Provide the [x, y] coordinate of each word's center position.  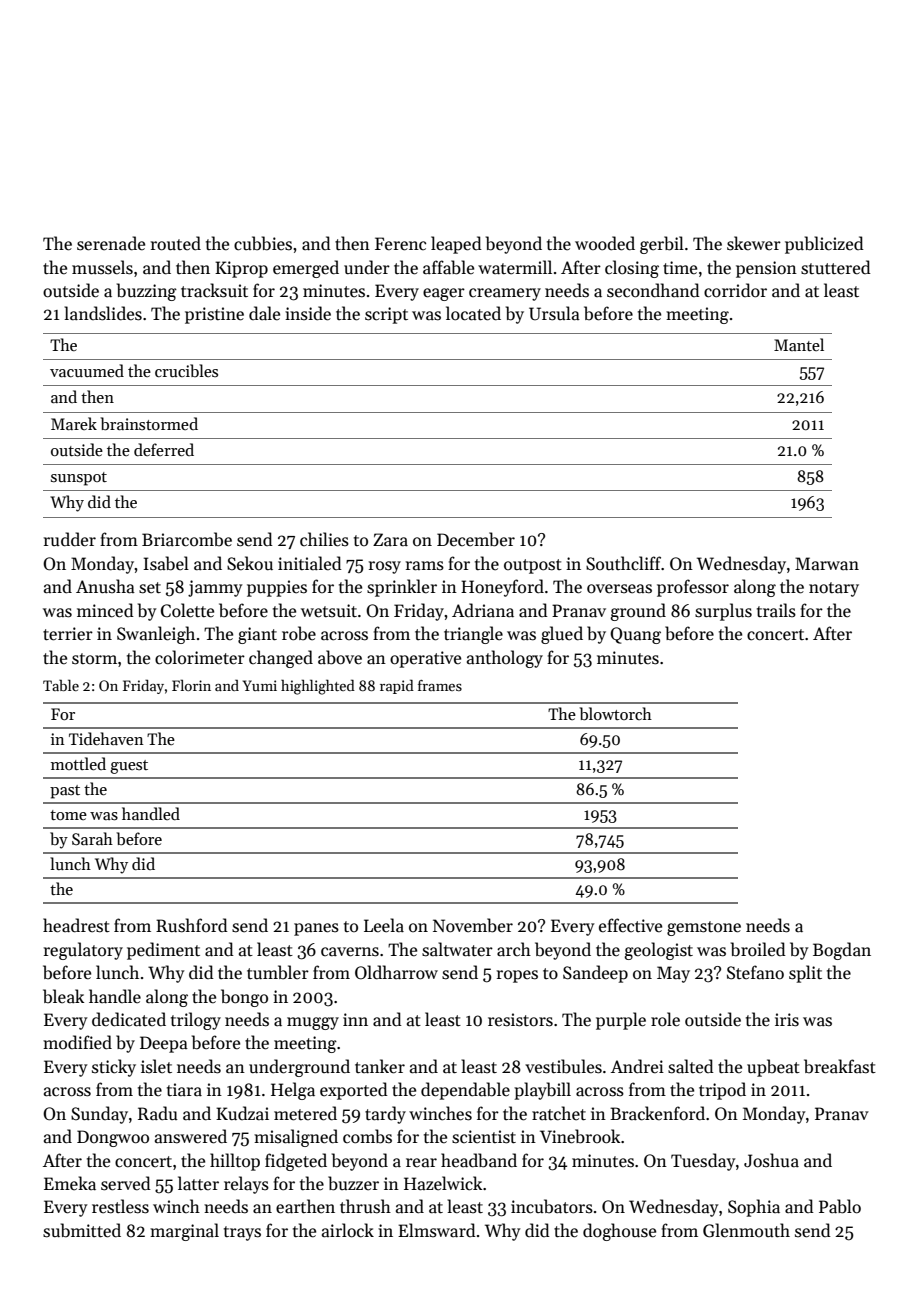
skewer [754, 243]
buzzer [353, 1183]
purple [621, 1021]
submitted [82, 1230]
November [473, 925]
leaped [456, 245]
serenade [111, 243]
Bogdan [842, 951]
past [65, 792]
